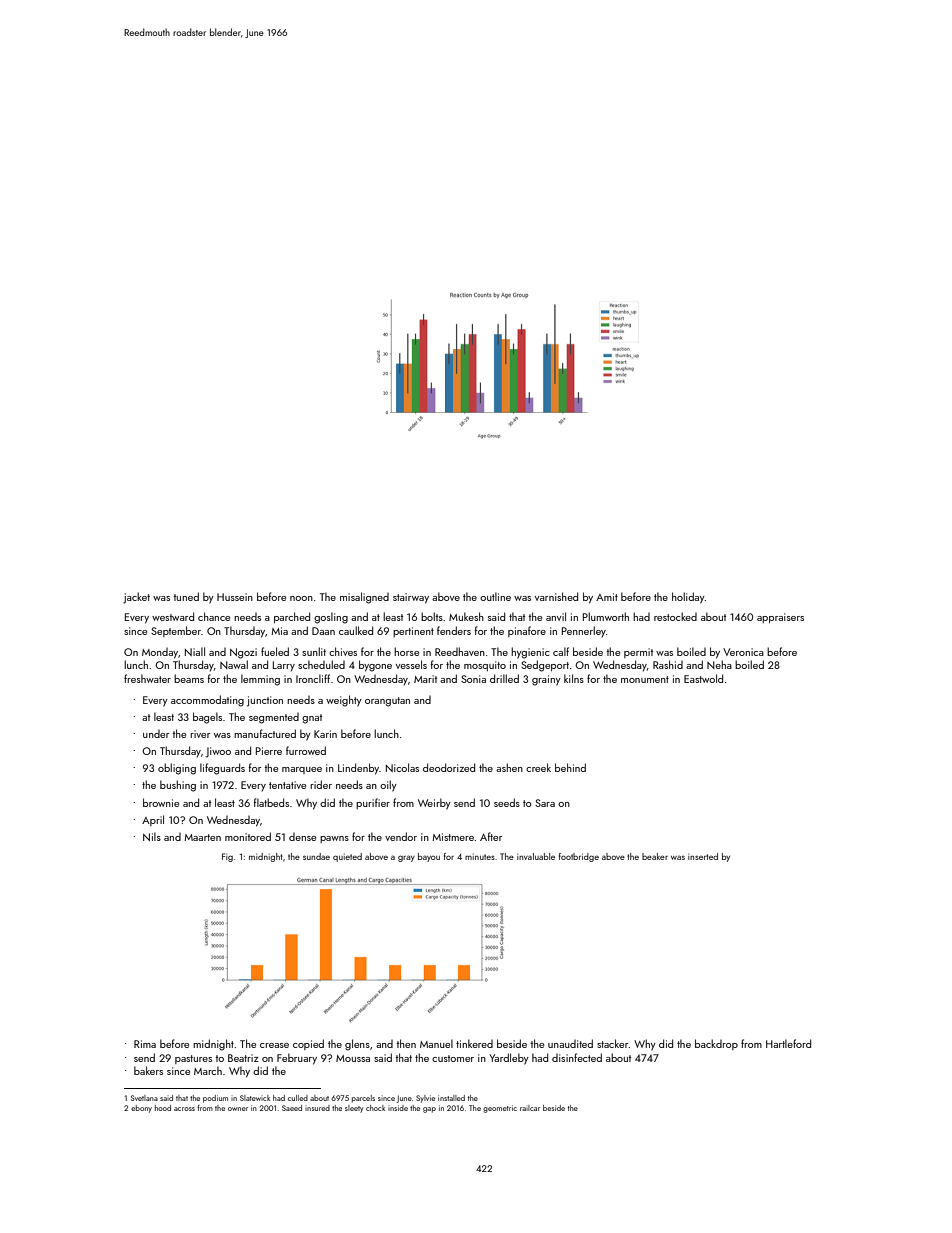  I want to click on Hussein, so click(235, 597).
